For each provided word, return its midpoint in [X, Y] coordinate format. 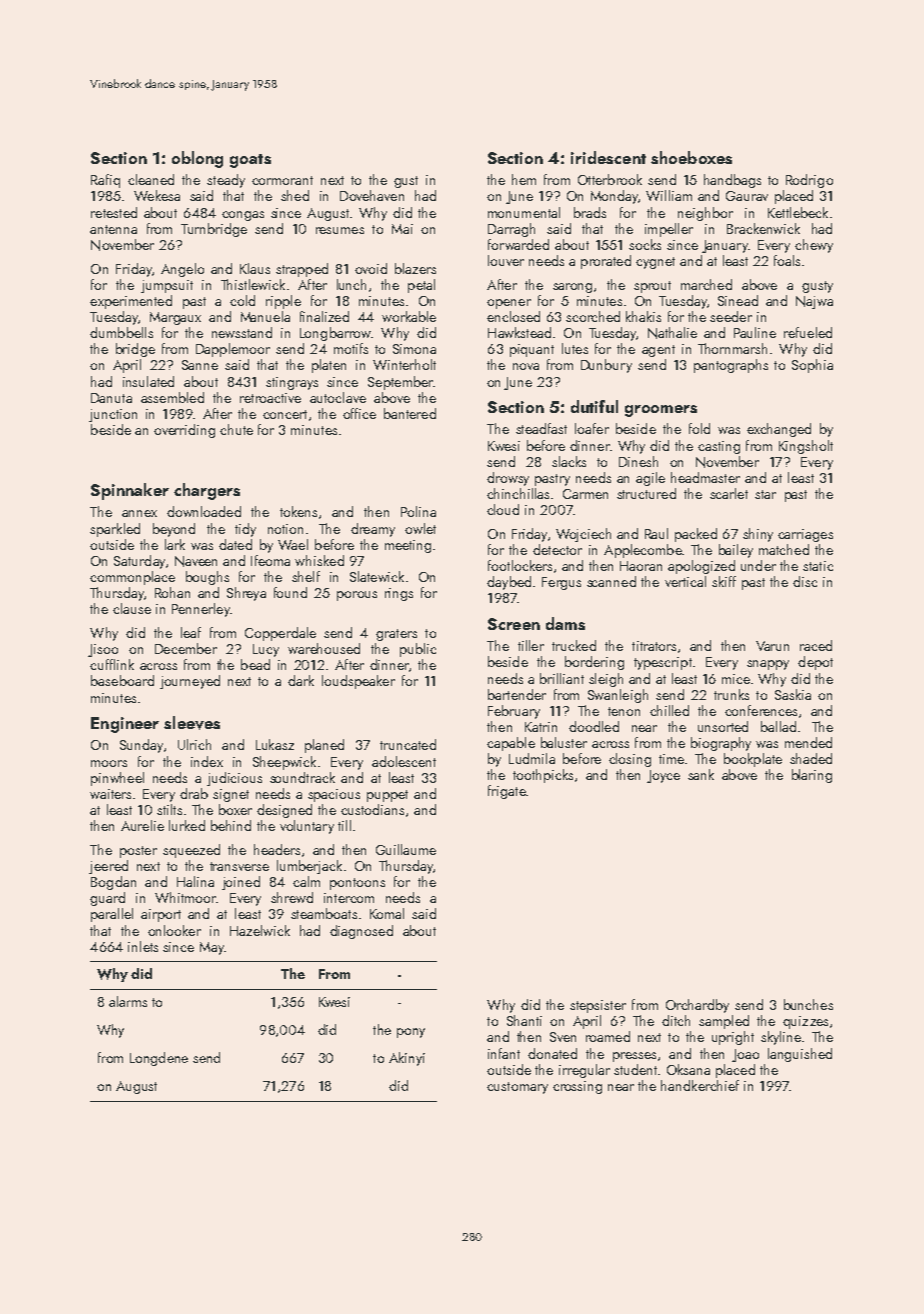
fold [699, 428]
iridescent [608, 157]
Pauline [755, 332]
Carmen [585, 494]
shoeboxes [691, 157]
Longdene [159, 1059]
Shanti [524, 1020]
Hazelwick [260, 930]
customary [517, 1088]
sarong [572, 288]
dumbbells [121, 332]
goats [250, 161]
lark [175, 544]
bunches [808, 1004]
